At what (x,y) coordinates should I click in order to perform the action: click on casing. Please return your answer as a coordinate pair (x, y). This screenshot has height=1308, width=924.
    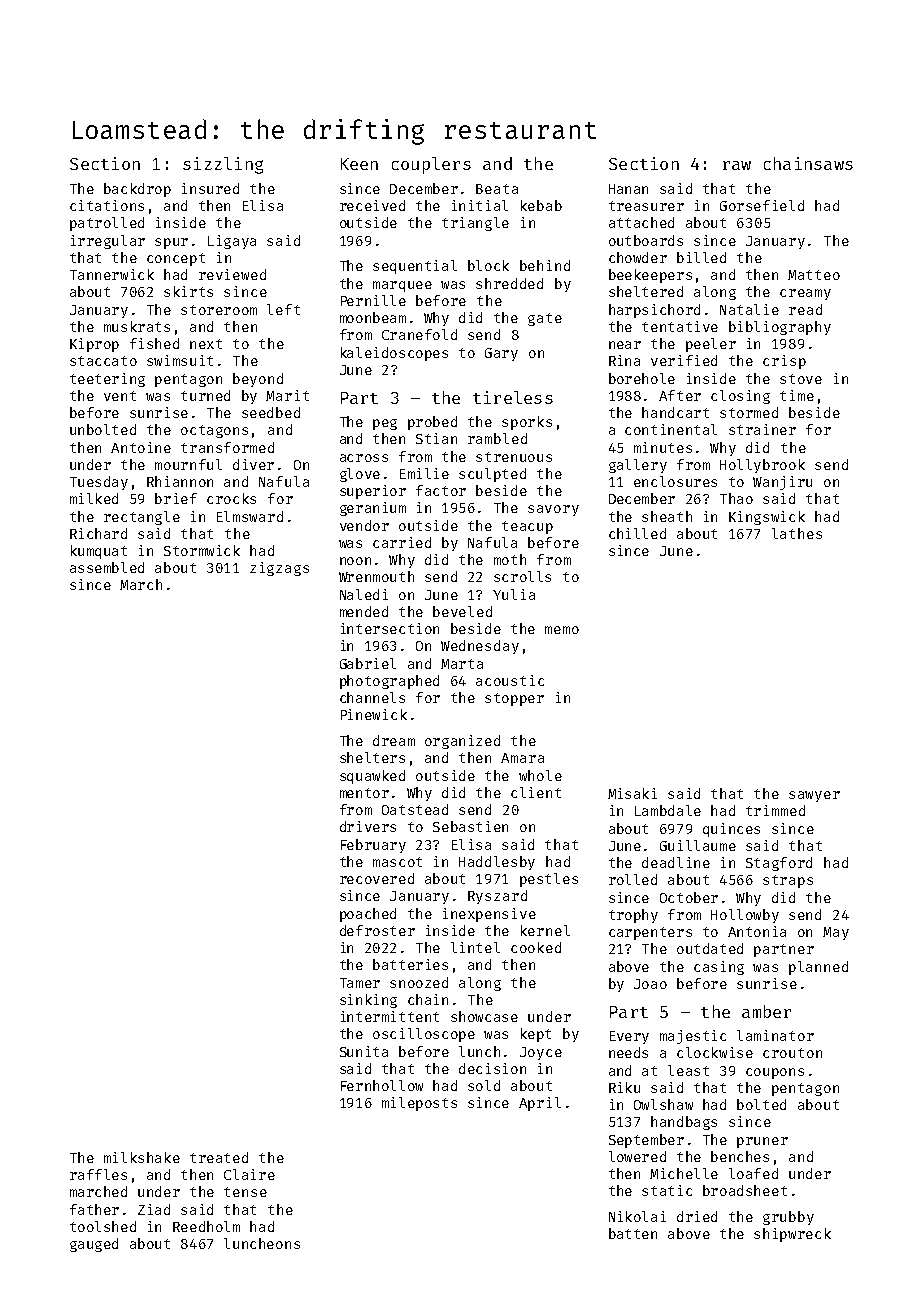
    Looking at the image, I should click on (719, 968).
